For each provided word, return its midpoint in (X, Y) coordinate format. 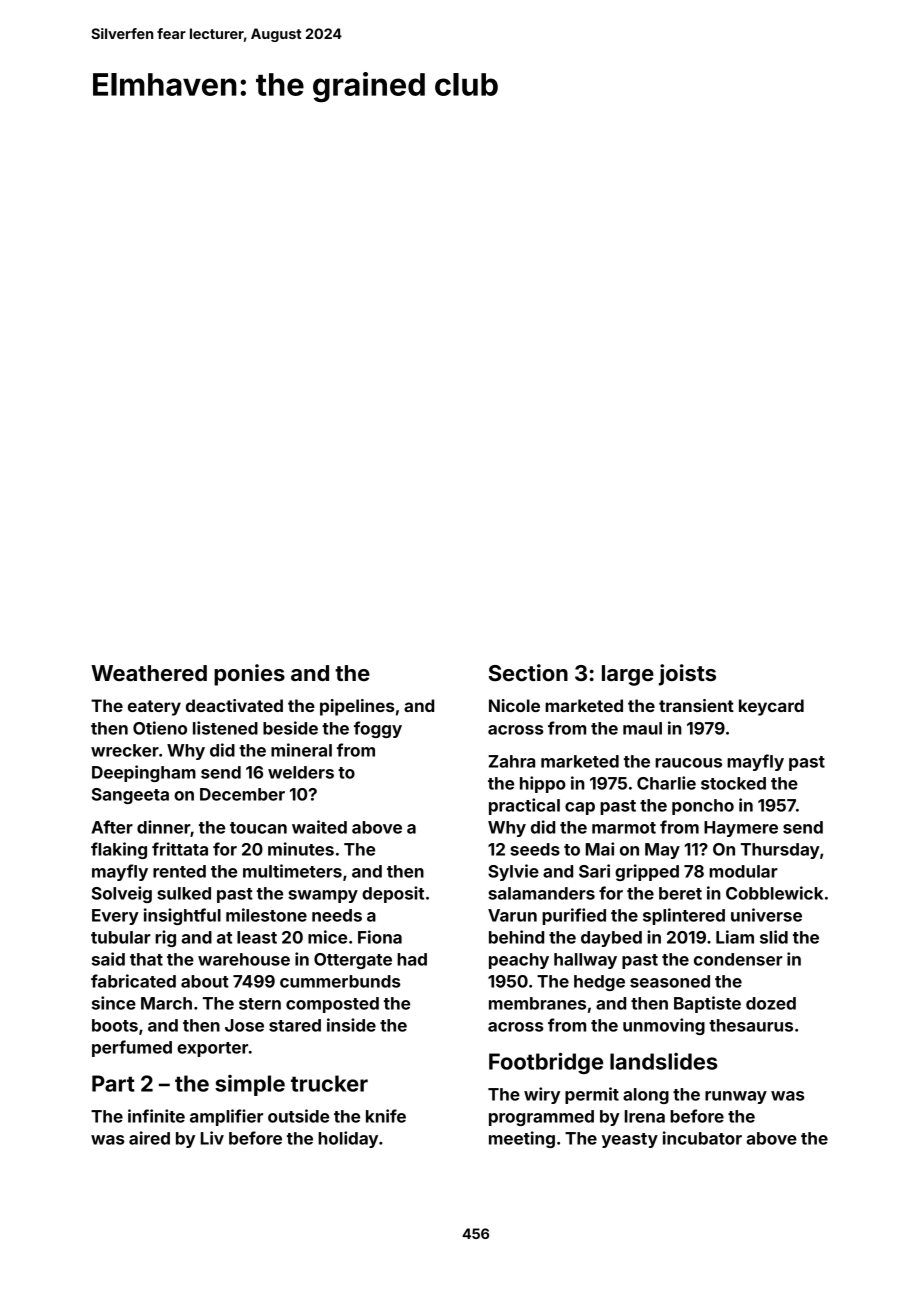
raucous (688, 763)
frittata (180, 849)
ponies (249, 675)
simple (250, 1085)
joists (687, 675)
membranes (537, 1003)
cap (580, 808)
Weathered (149, 673)
